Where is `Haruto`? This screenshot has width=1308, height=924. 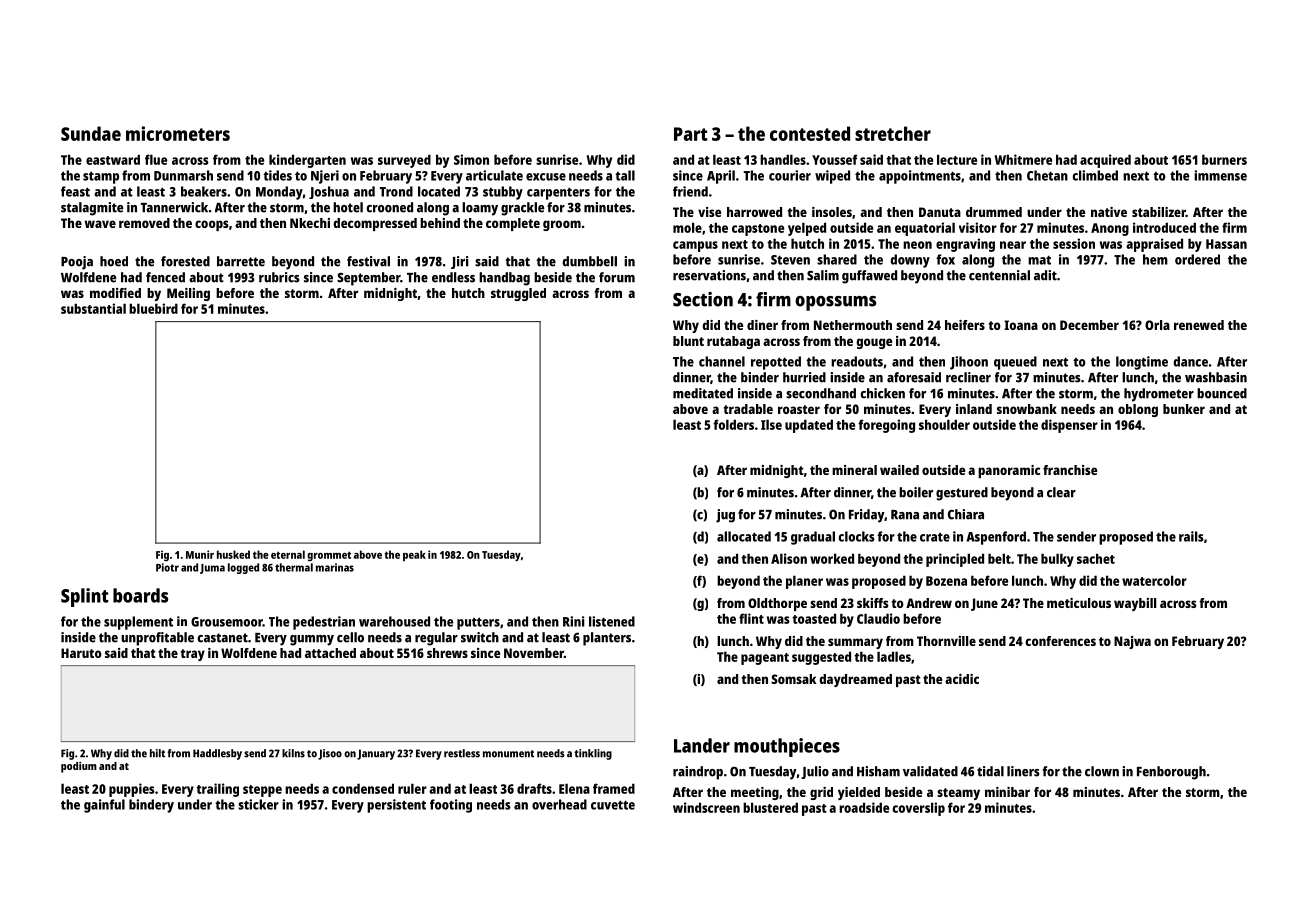
Haruto is located at coordinates (81, 653).
